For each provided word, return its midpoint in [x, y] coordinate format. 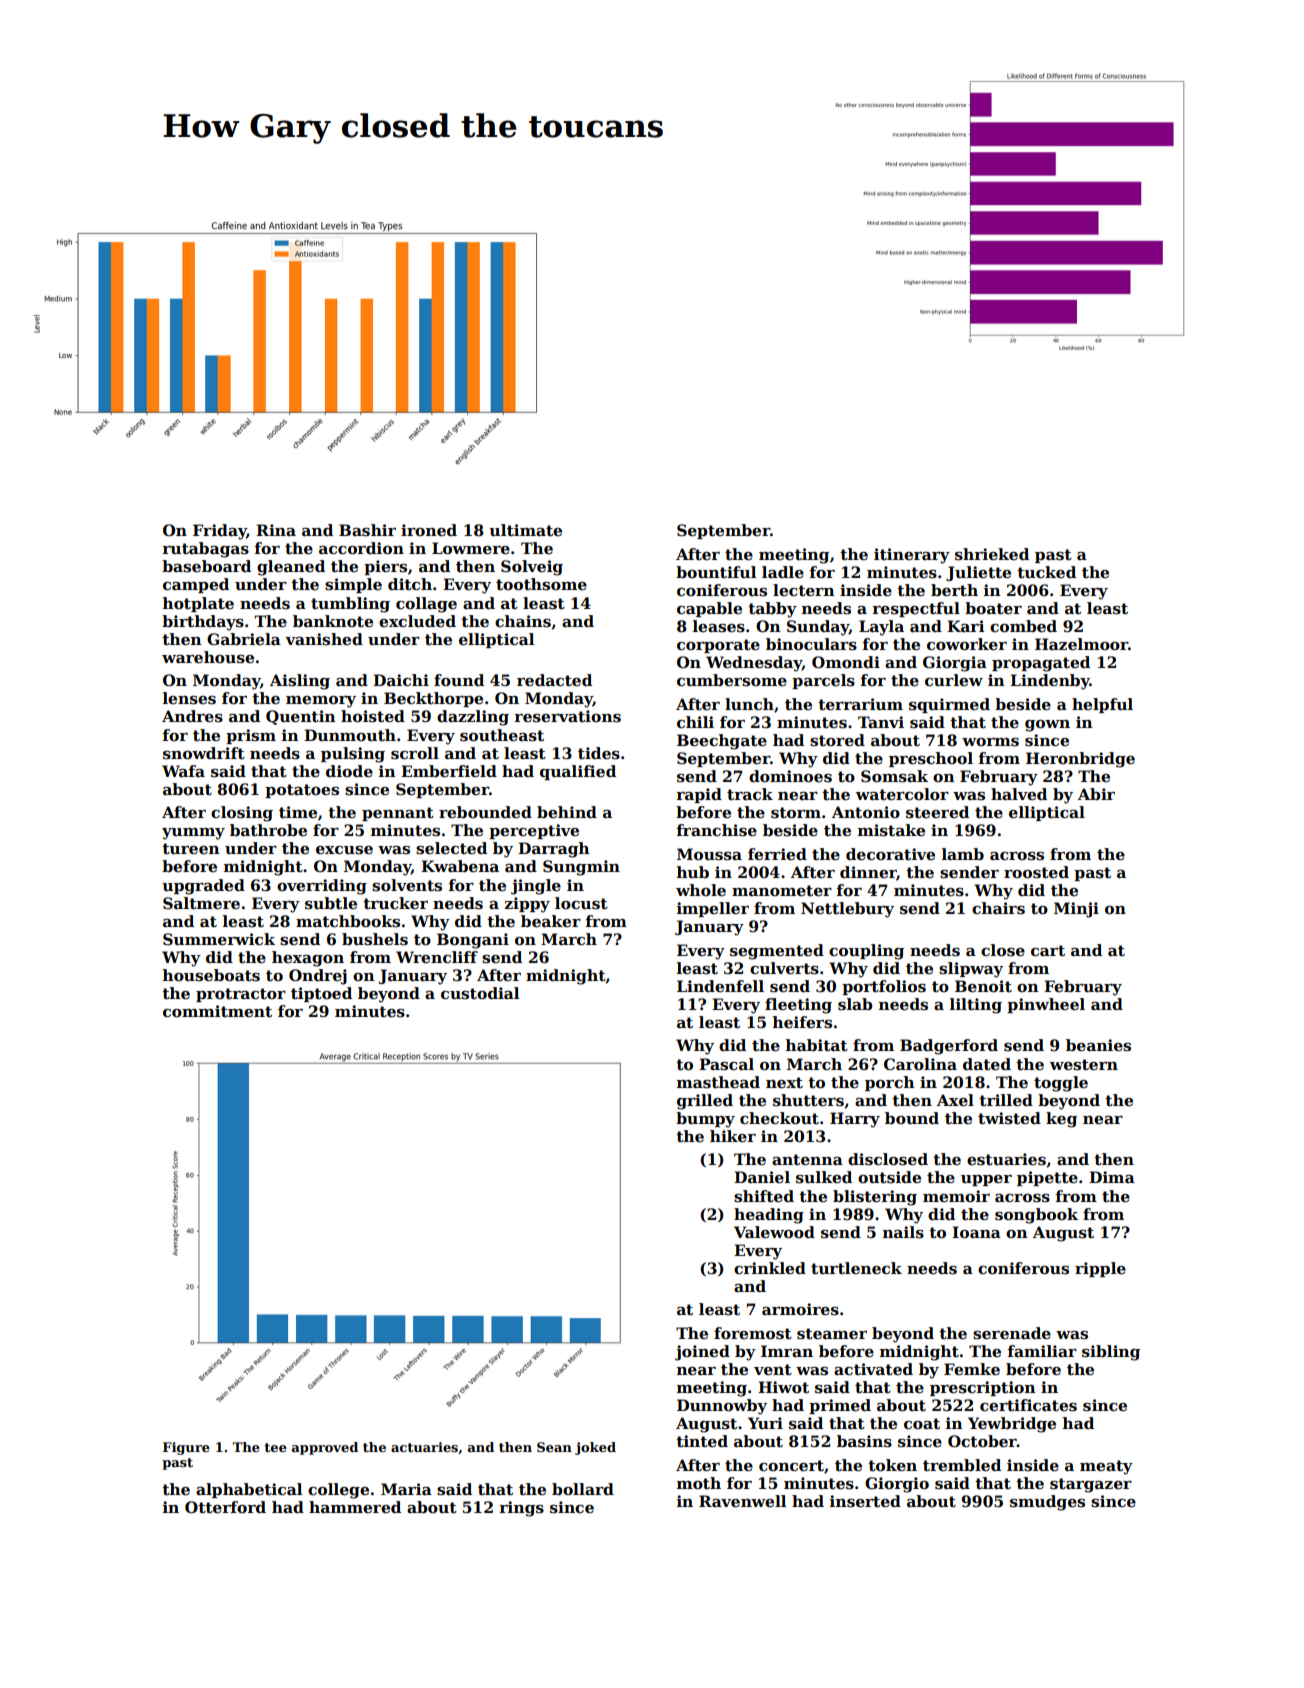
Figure [186, 1448]
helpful [1102, 705]
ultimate [525, 530]
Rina [276, 530]
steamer [832, 1334]
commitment [217, 1011]
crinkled [770, 1268]
